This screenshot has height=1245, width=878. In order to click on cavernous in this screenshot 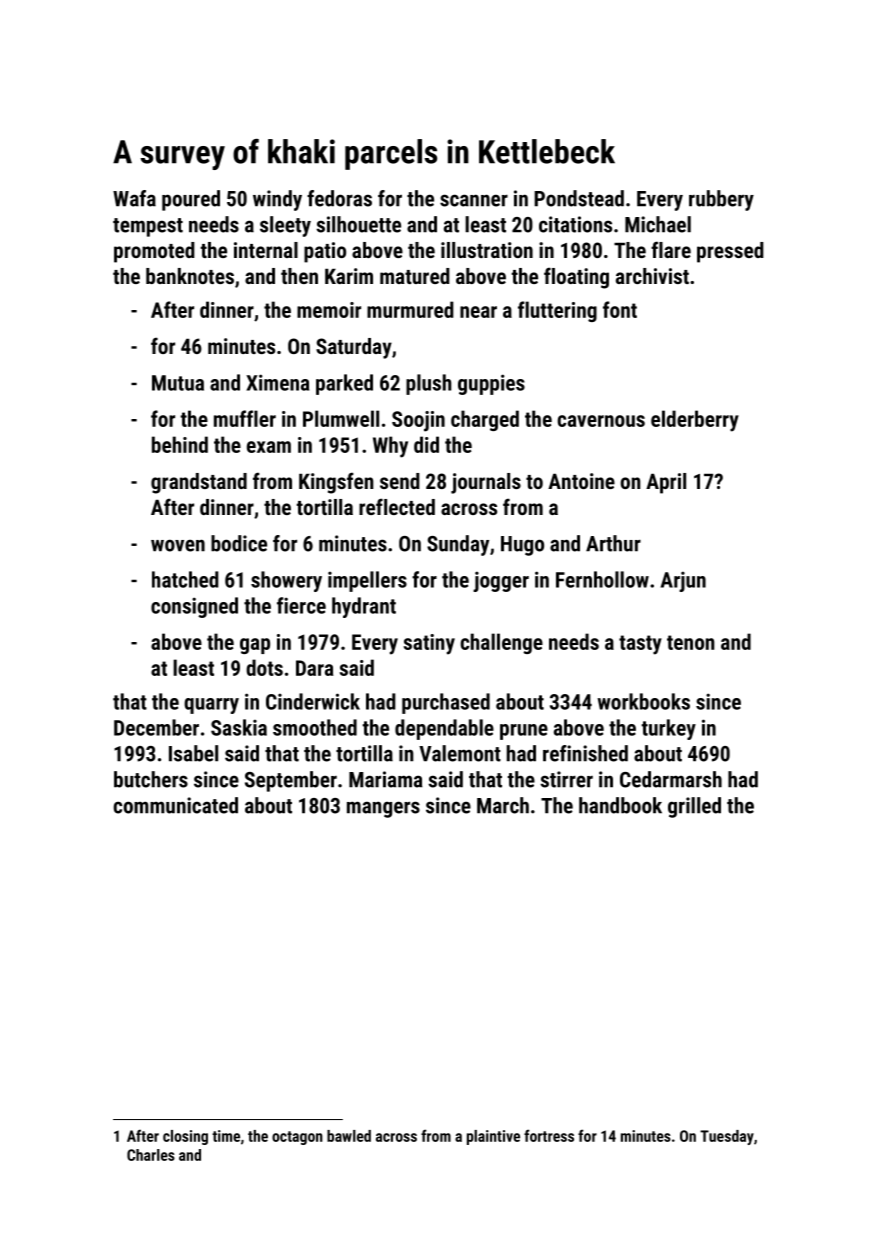, I will do `click(601, 421)`.
